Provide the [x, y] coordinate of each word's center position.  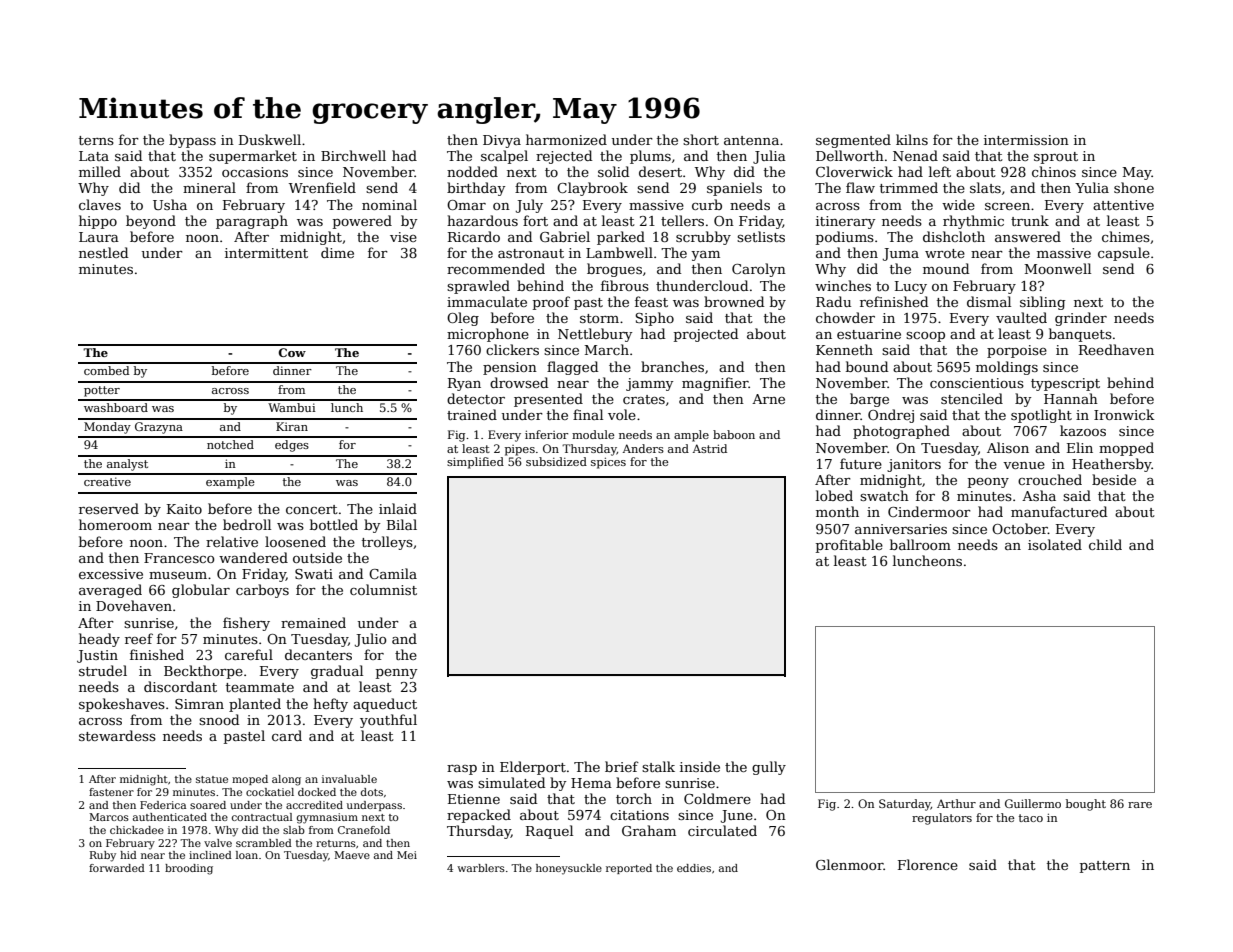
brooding [189, 869]
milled [100, 171]
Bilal [402, 524]
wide [958, 204]
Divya [502, 141]
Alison [1008, 447]
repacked [479, 816]
